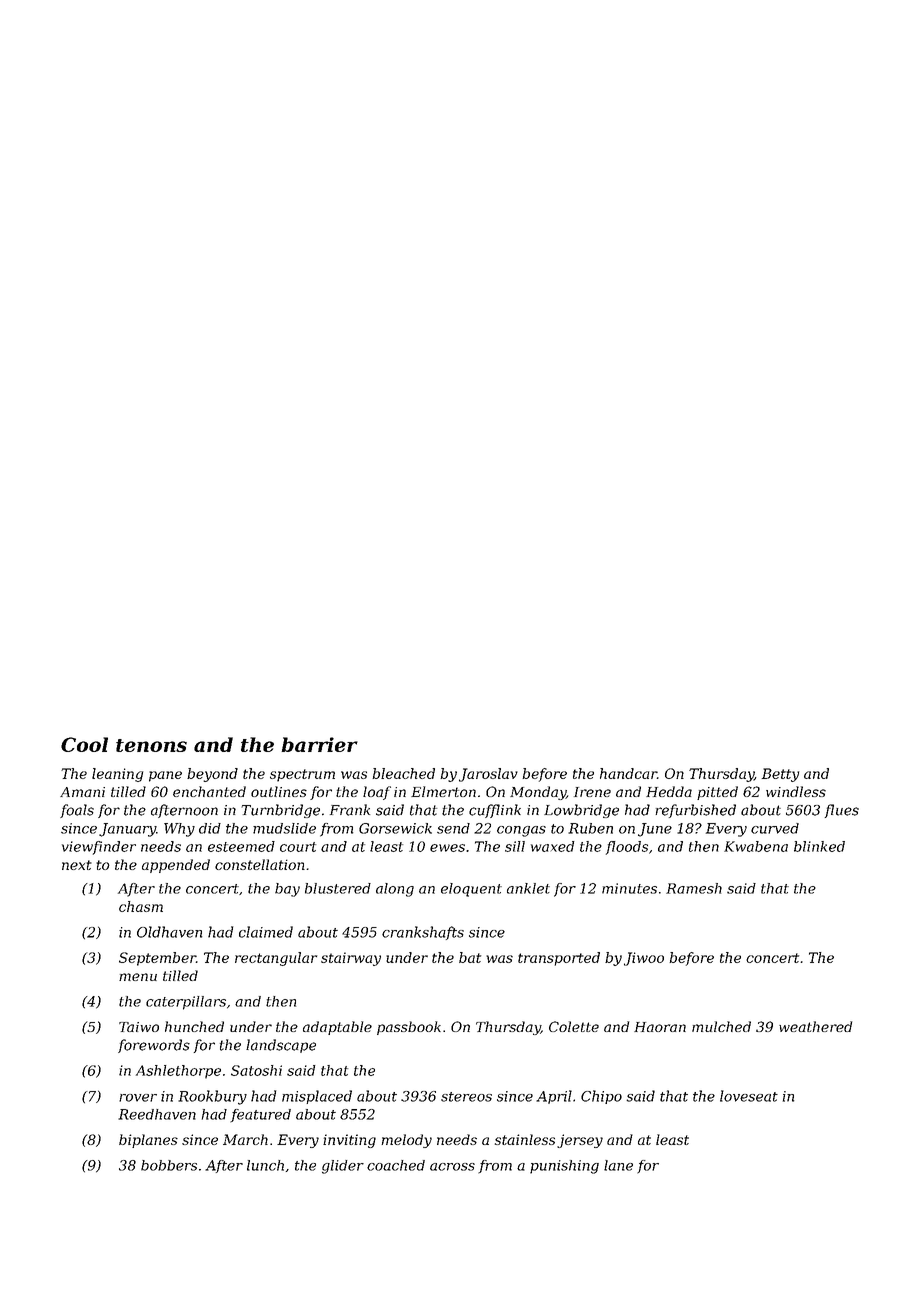  Describe the element at coordinates (287, 890) in the screenshot. I see `bay` at that location.
